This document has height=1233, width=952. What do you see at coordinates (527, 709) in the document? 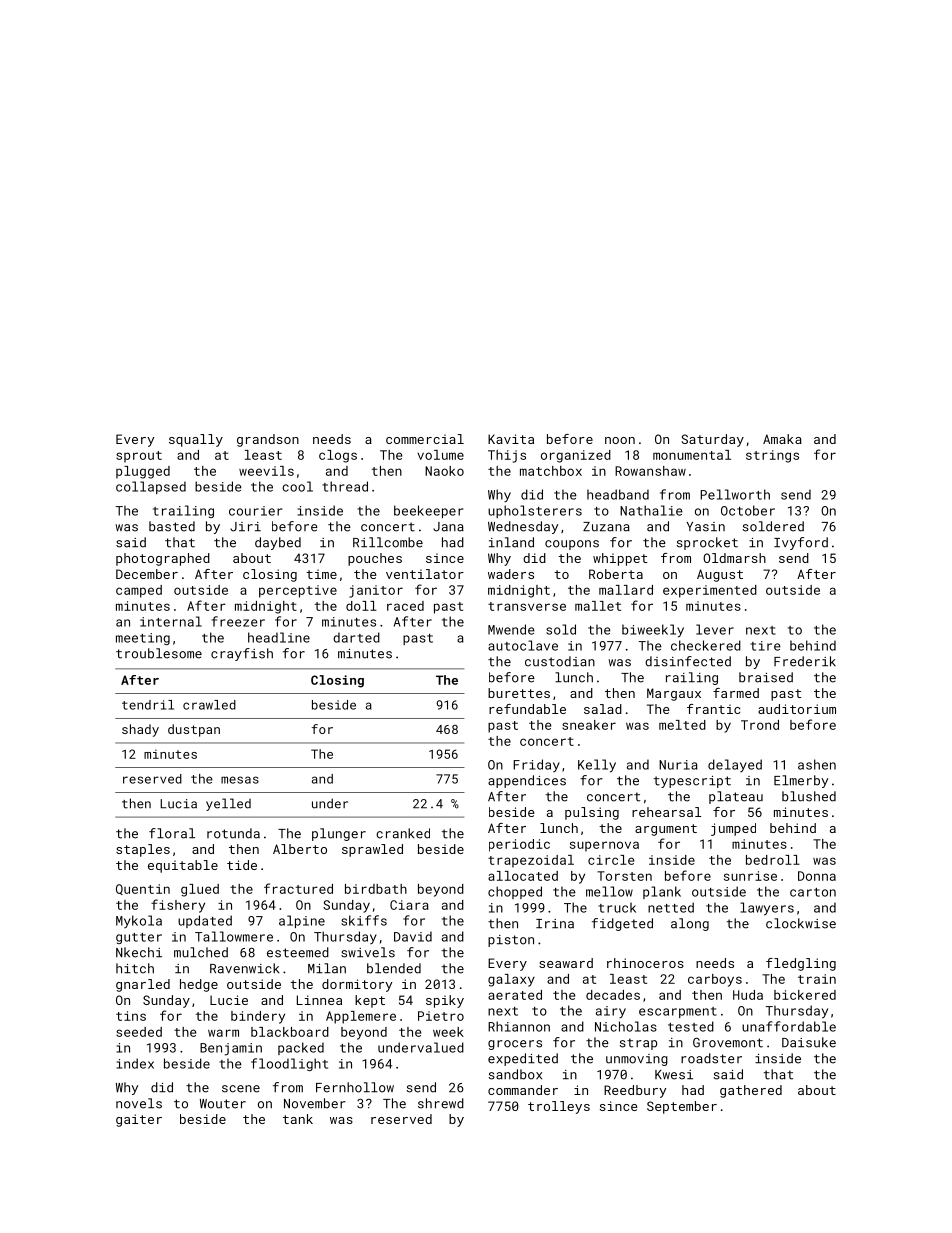
I see `refundable` at bounding box center [527, 709].
